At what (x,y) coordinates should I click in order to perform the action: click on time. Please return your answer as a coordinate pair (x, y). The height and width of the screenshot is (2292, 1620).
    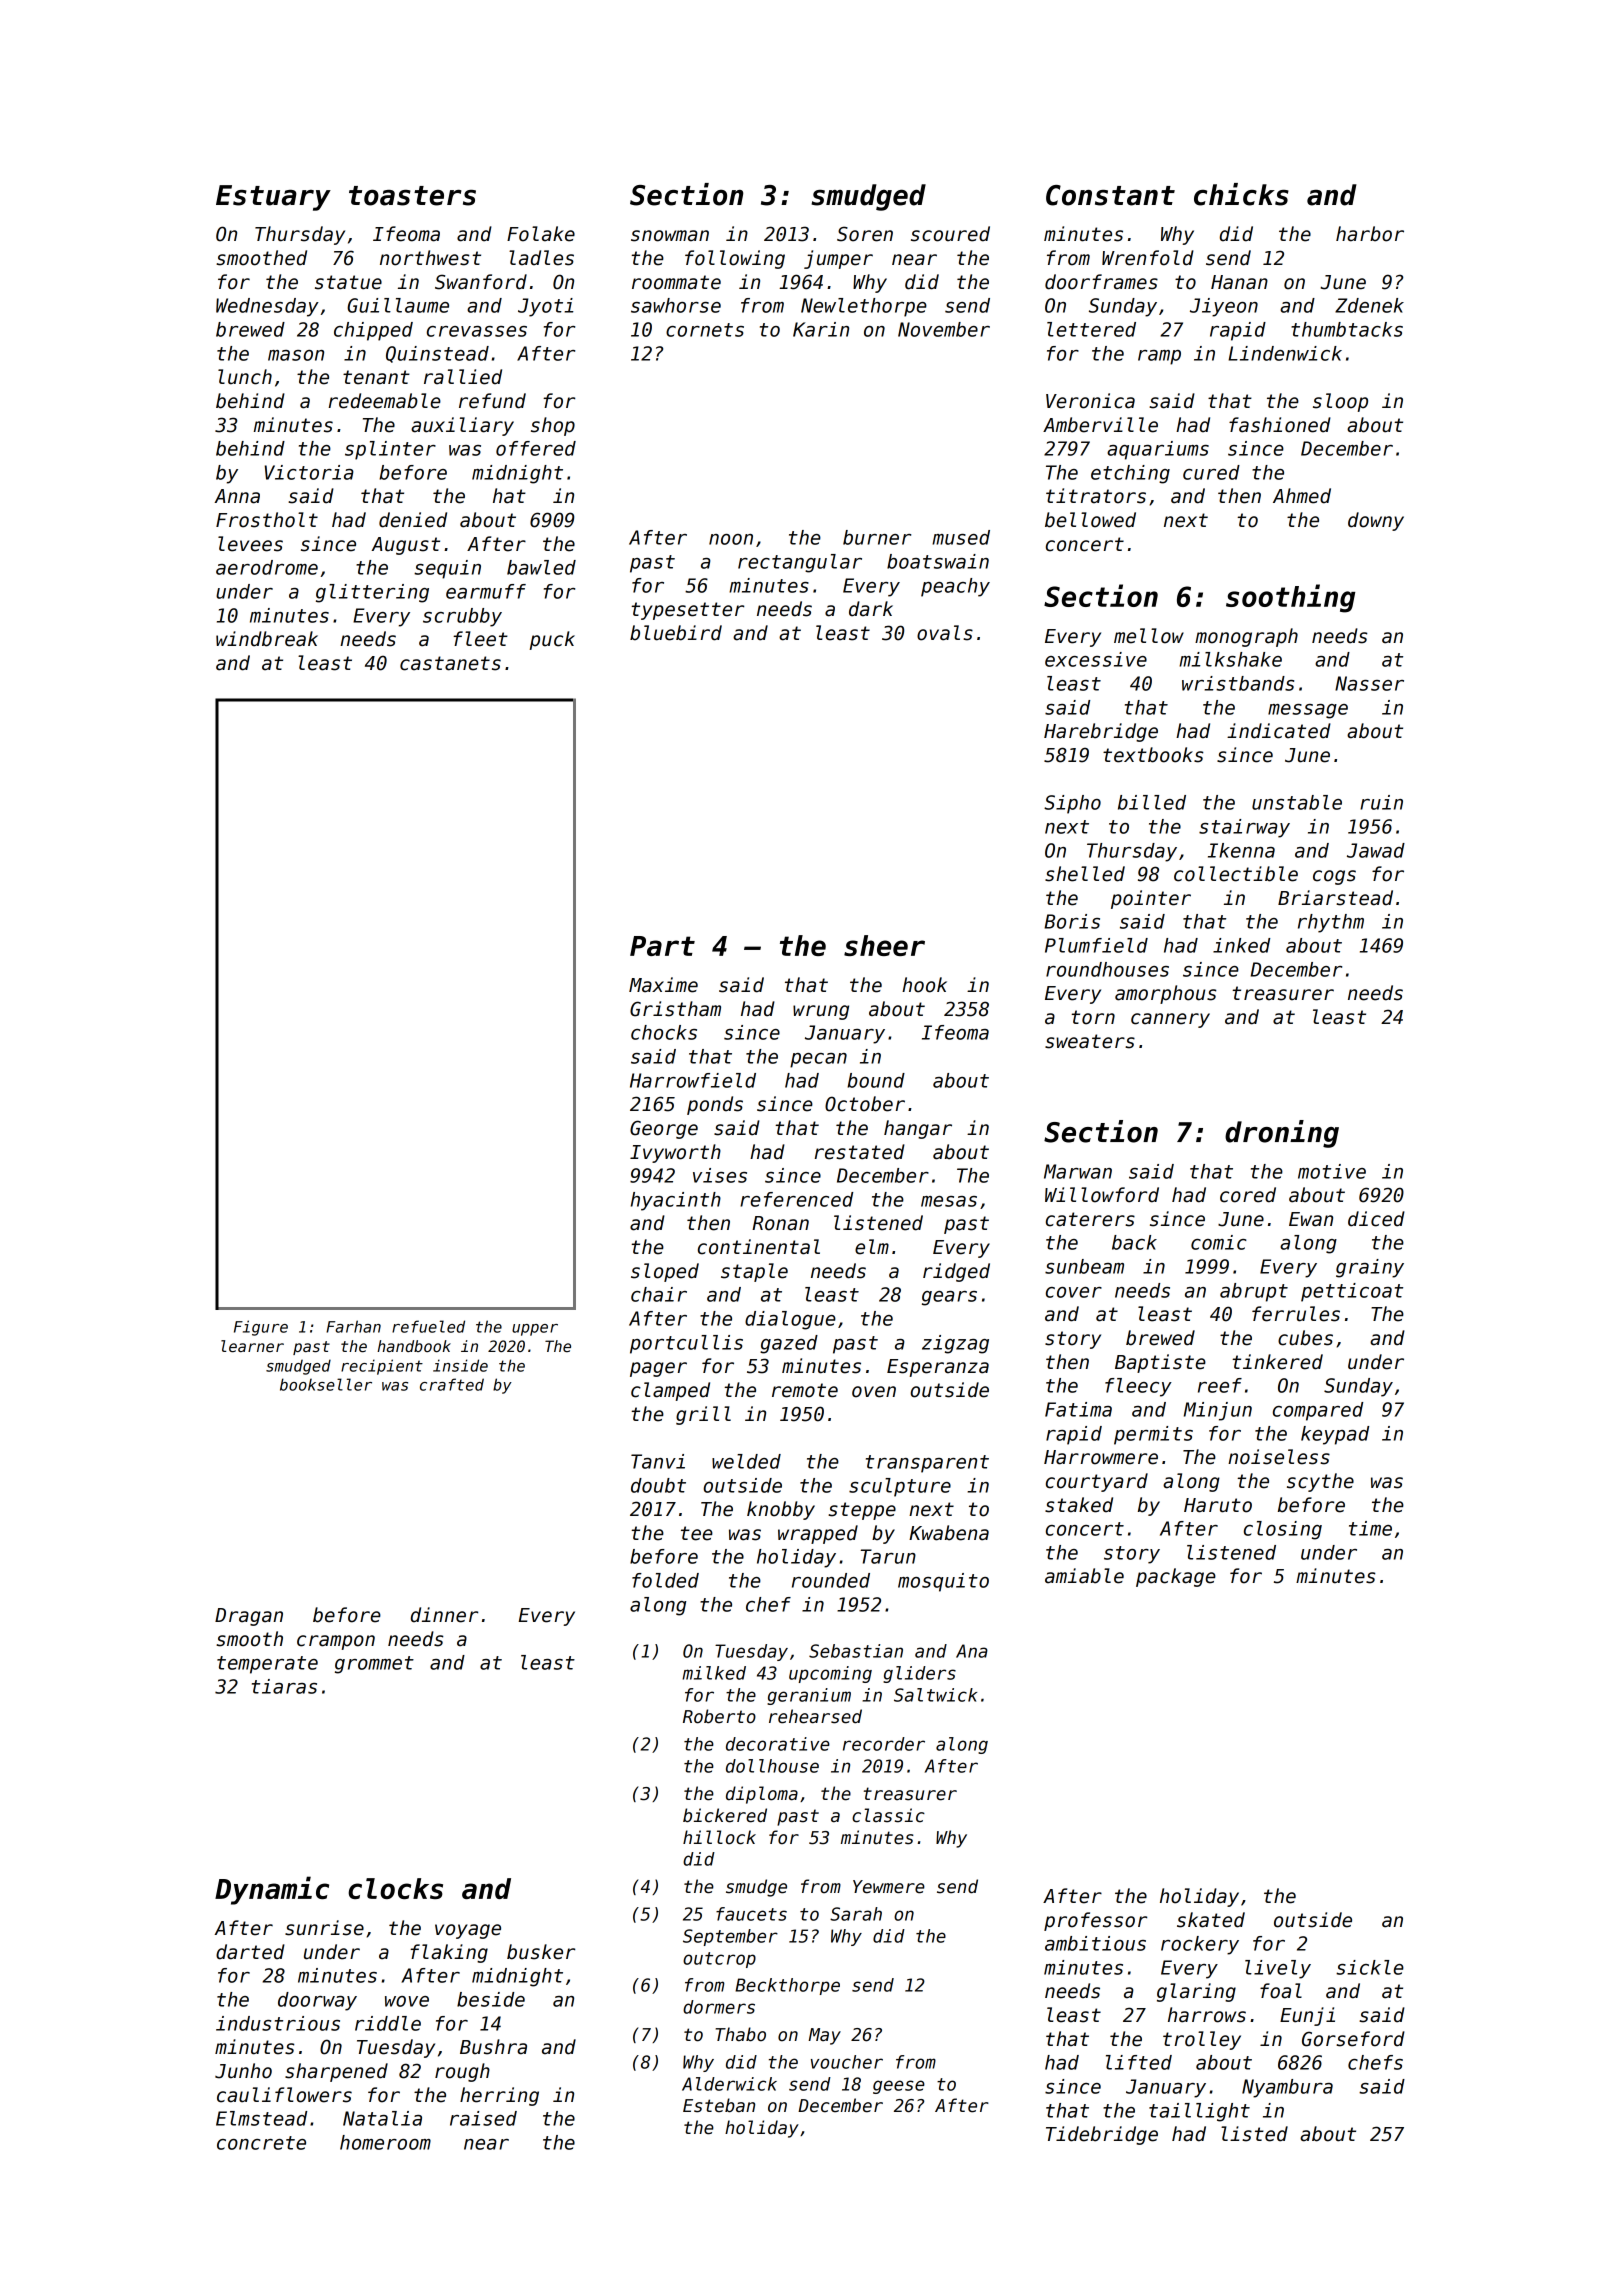
    Looking at the image, I should click on (1370, 1528).
